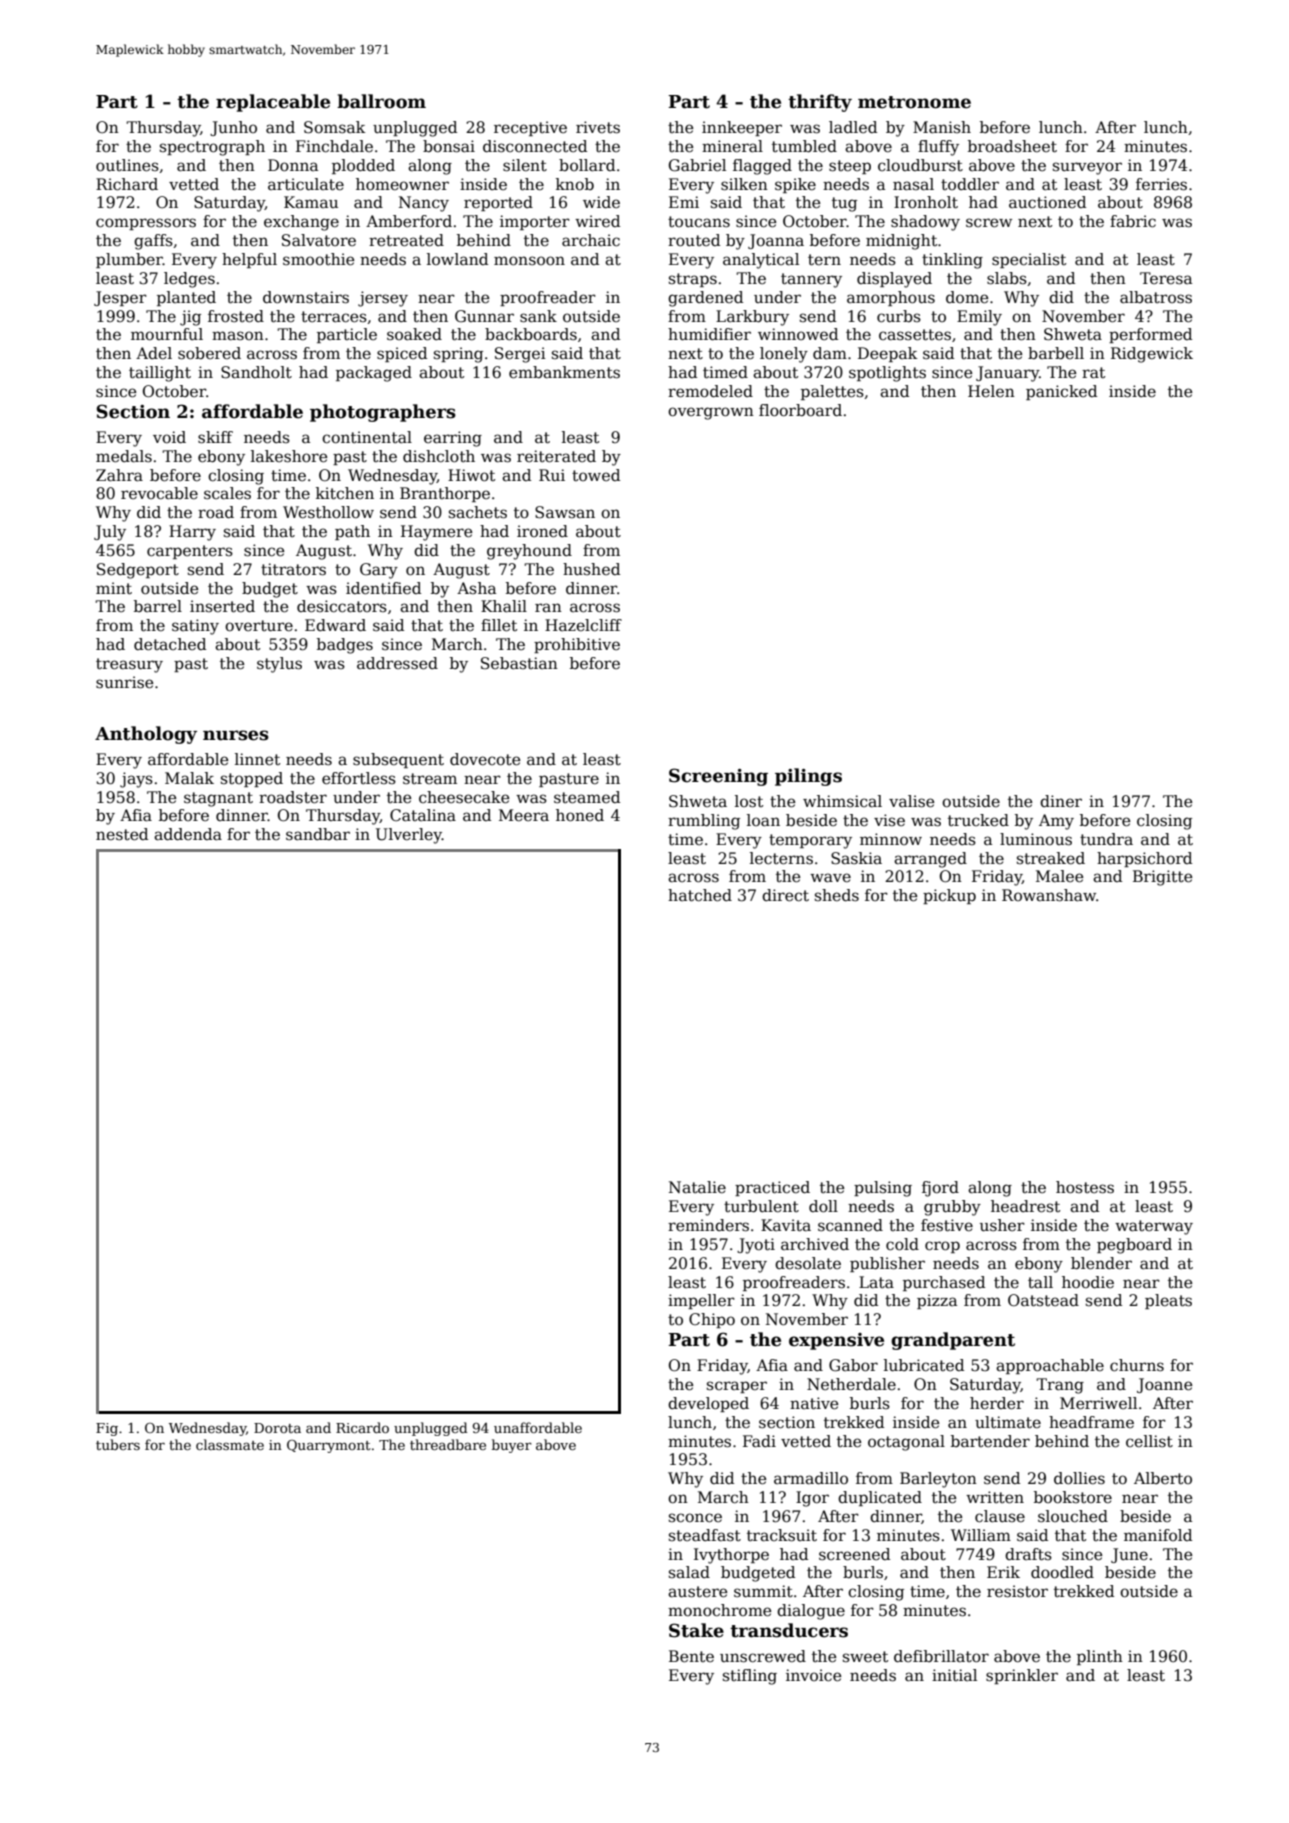 This screenshot has height=1823, width=1289. What do you see at coordinates (700, 895) in the screenshot?
I see `hatched` at bounding box center [700, 895].
